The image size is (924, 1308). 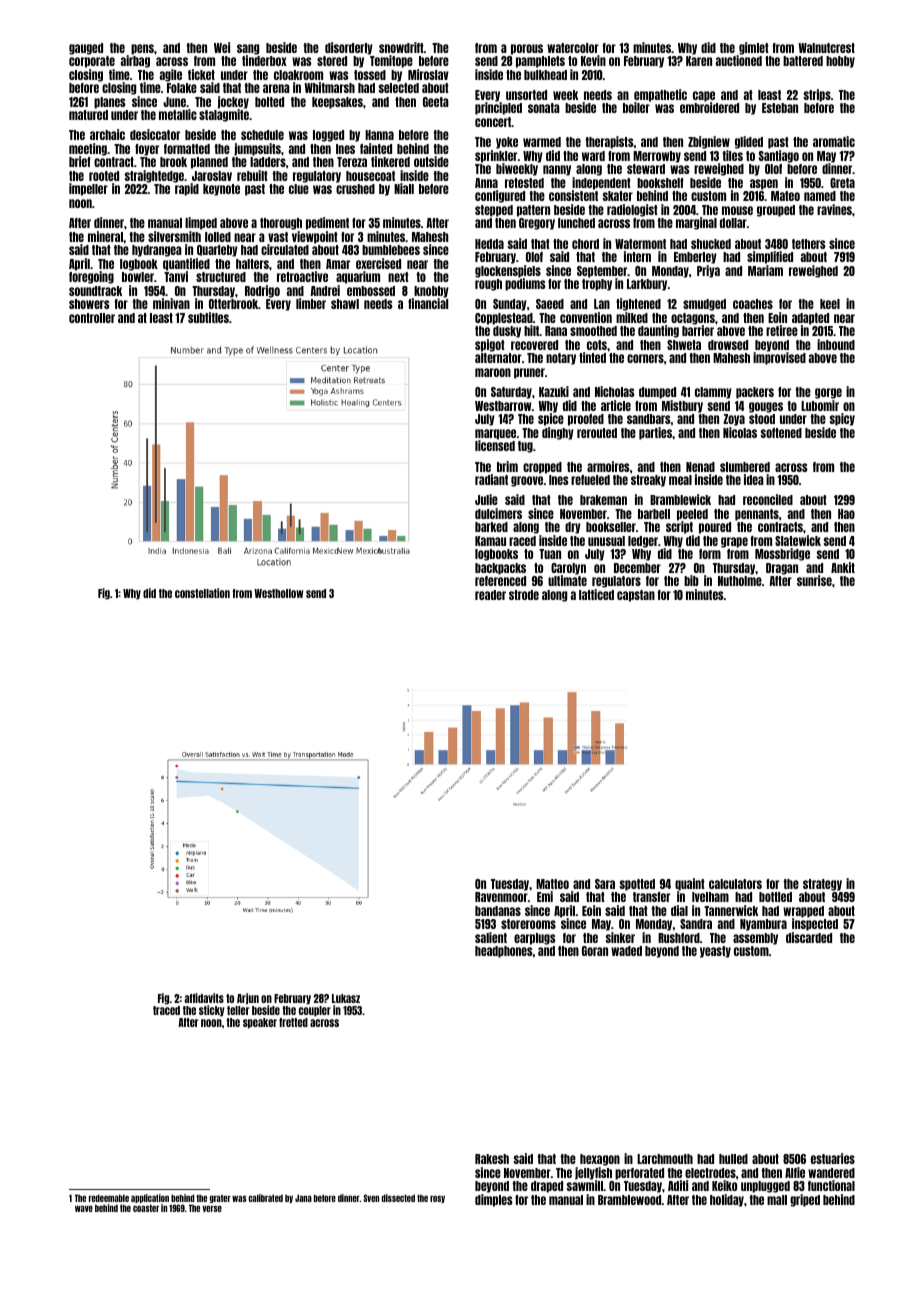 What do you see at coordinates (822, 885) in the screenshot?
I see `strategy` at bounding box center [822, 885].
